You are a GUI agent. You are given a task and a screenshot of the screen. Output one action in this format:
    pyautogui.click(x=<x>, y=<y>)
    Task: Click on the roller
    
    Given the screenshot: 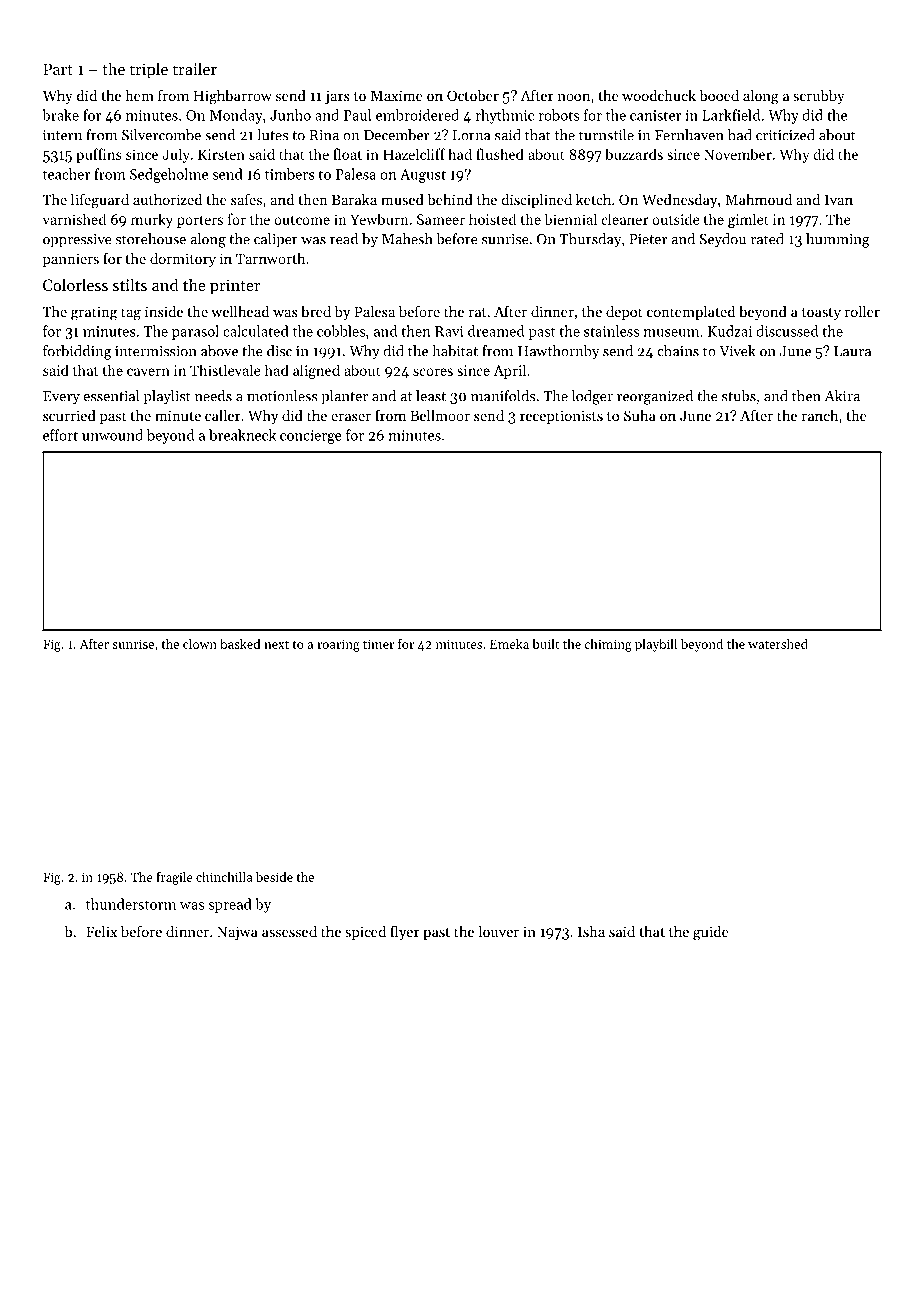 What is the action you would take?
    pyautogui.click(x=862, y=311)
